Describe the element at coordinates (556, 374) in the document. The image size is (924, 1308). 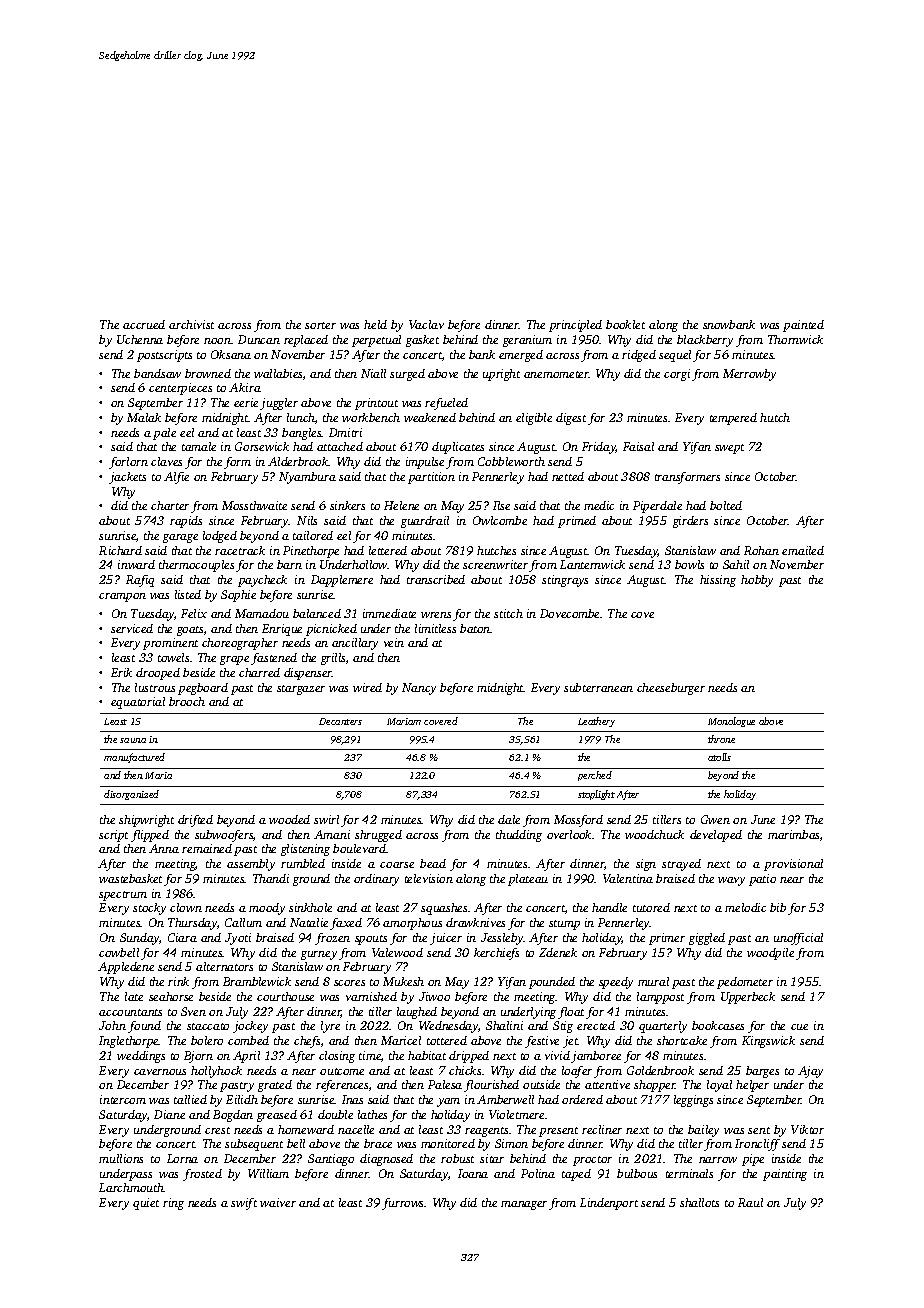
I see `anemometer` at that location.
